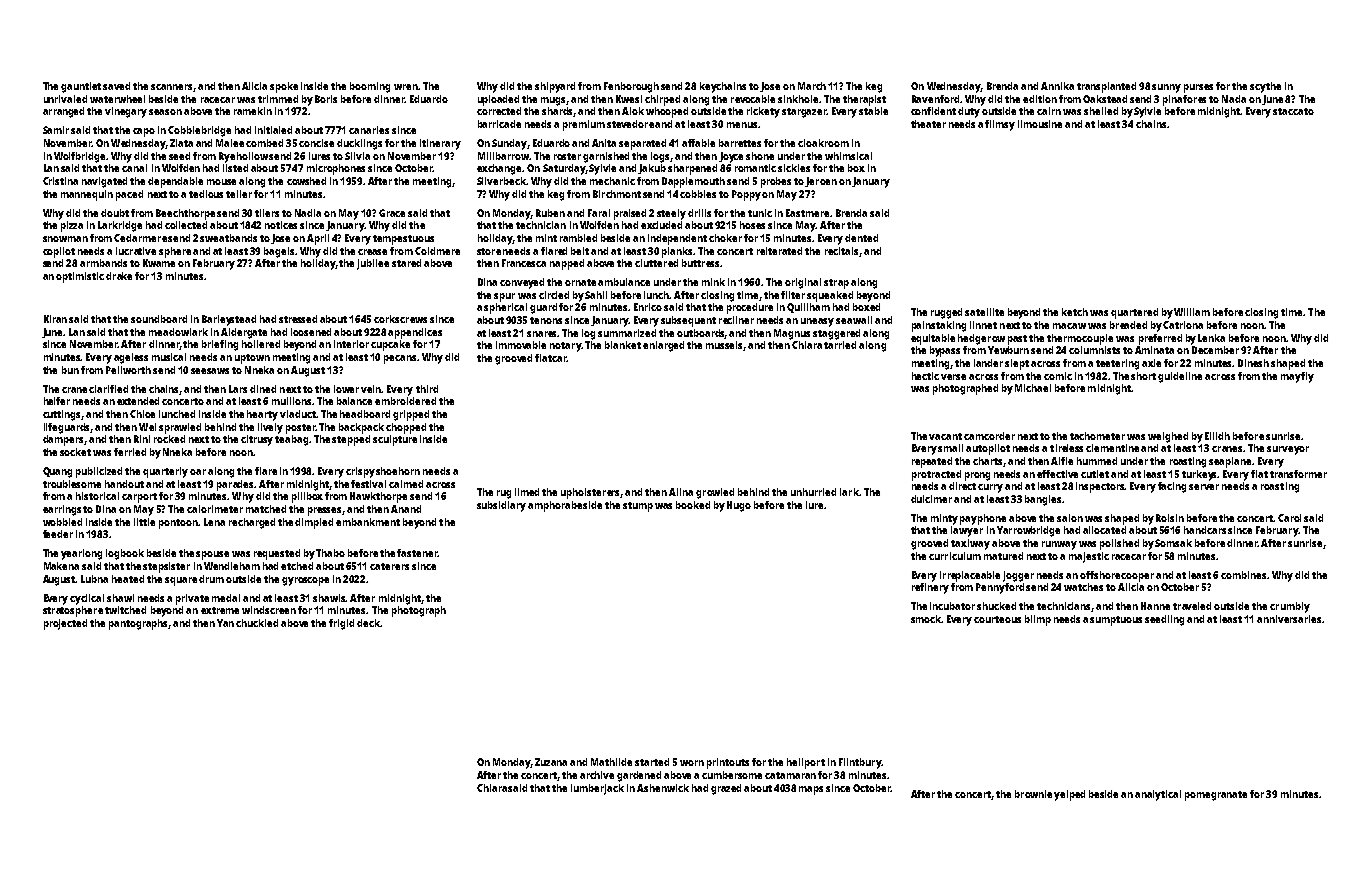 This screenshot has width=1372, height=887. Describe the element at coordinates (1154, 350) in the screenshot. I see `Aminata` at that location.
